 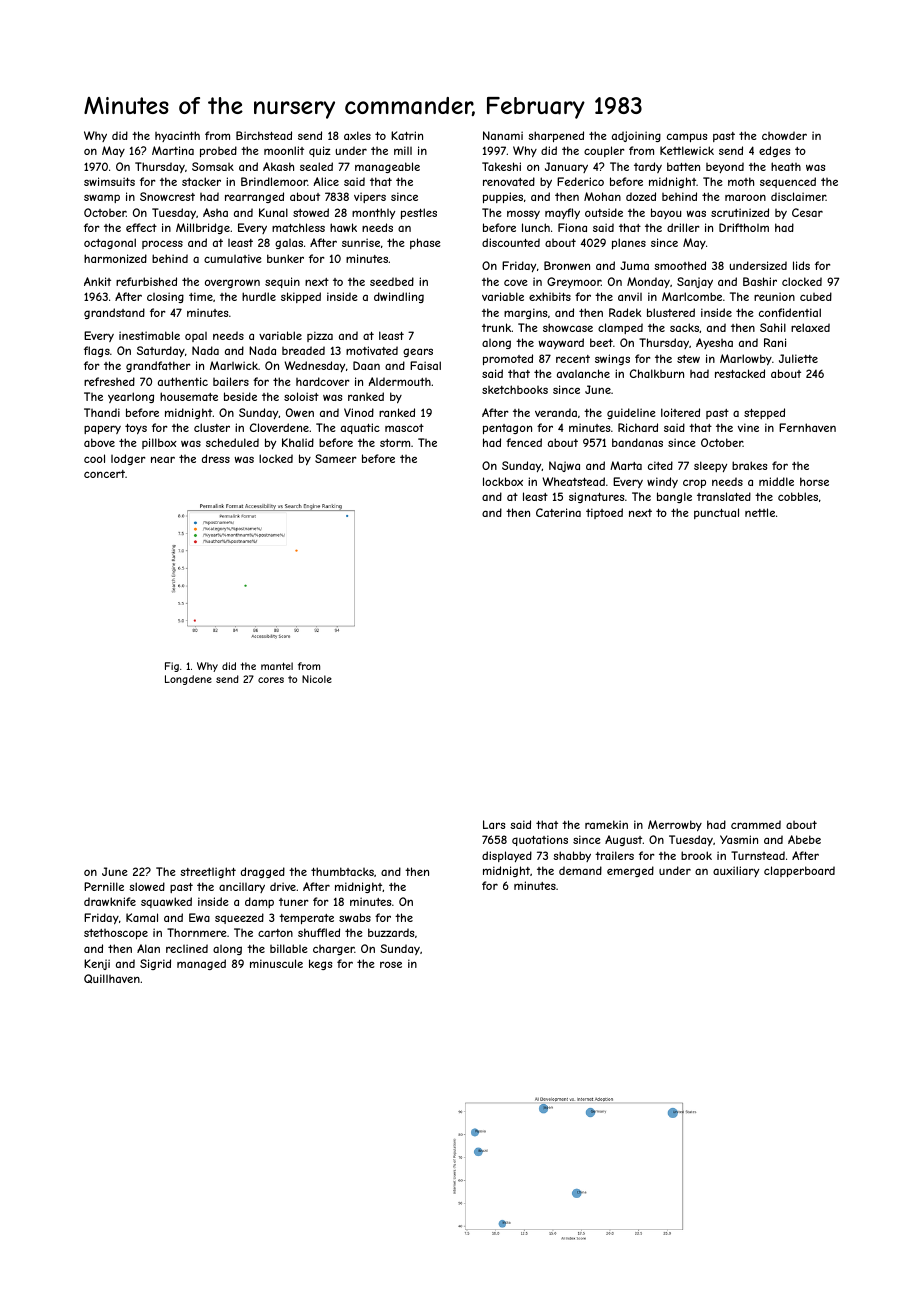 What do you see at coordinates (189, 396) in the image?
I see `housemate` at bounding box center [189, 396].
